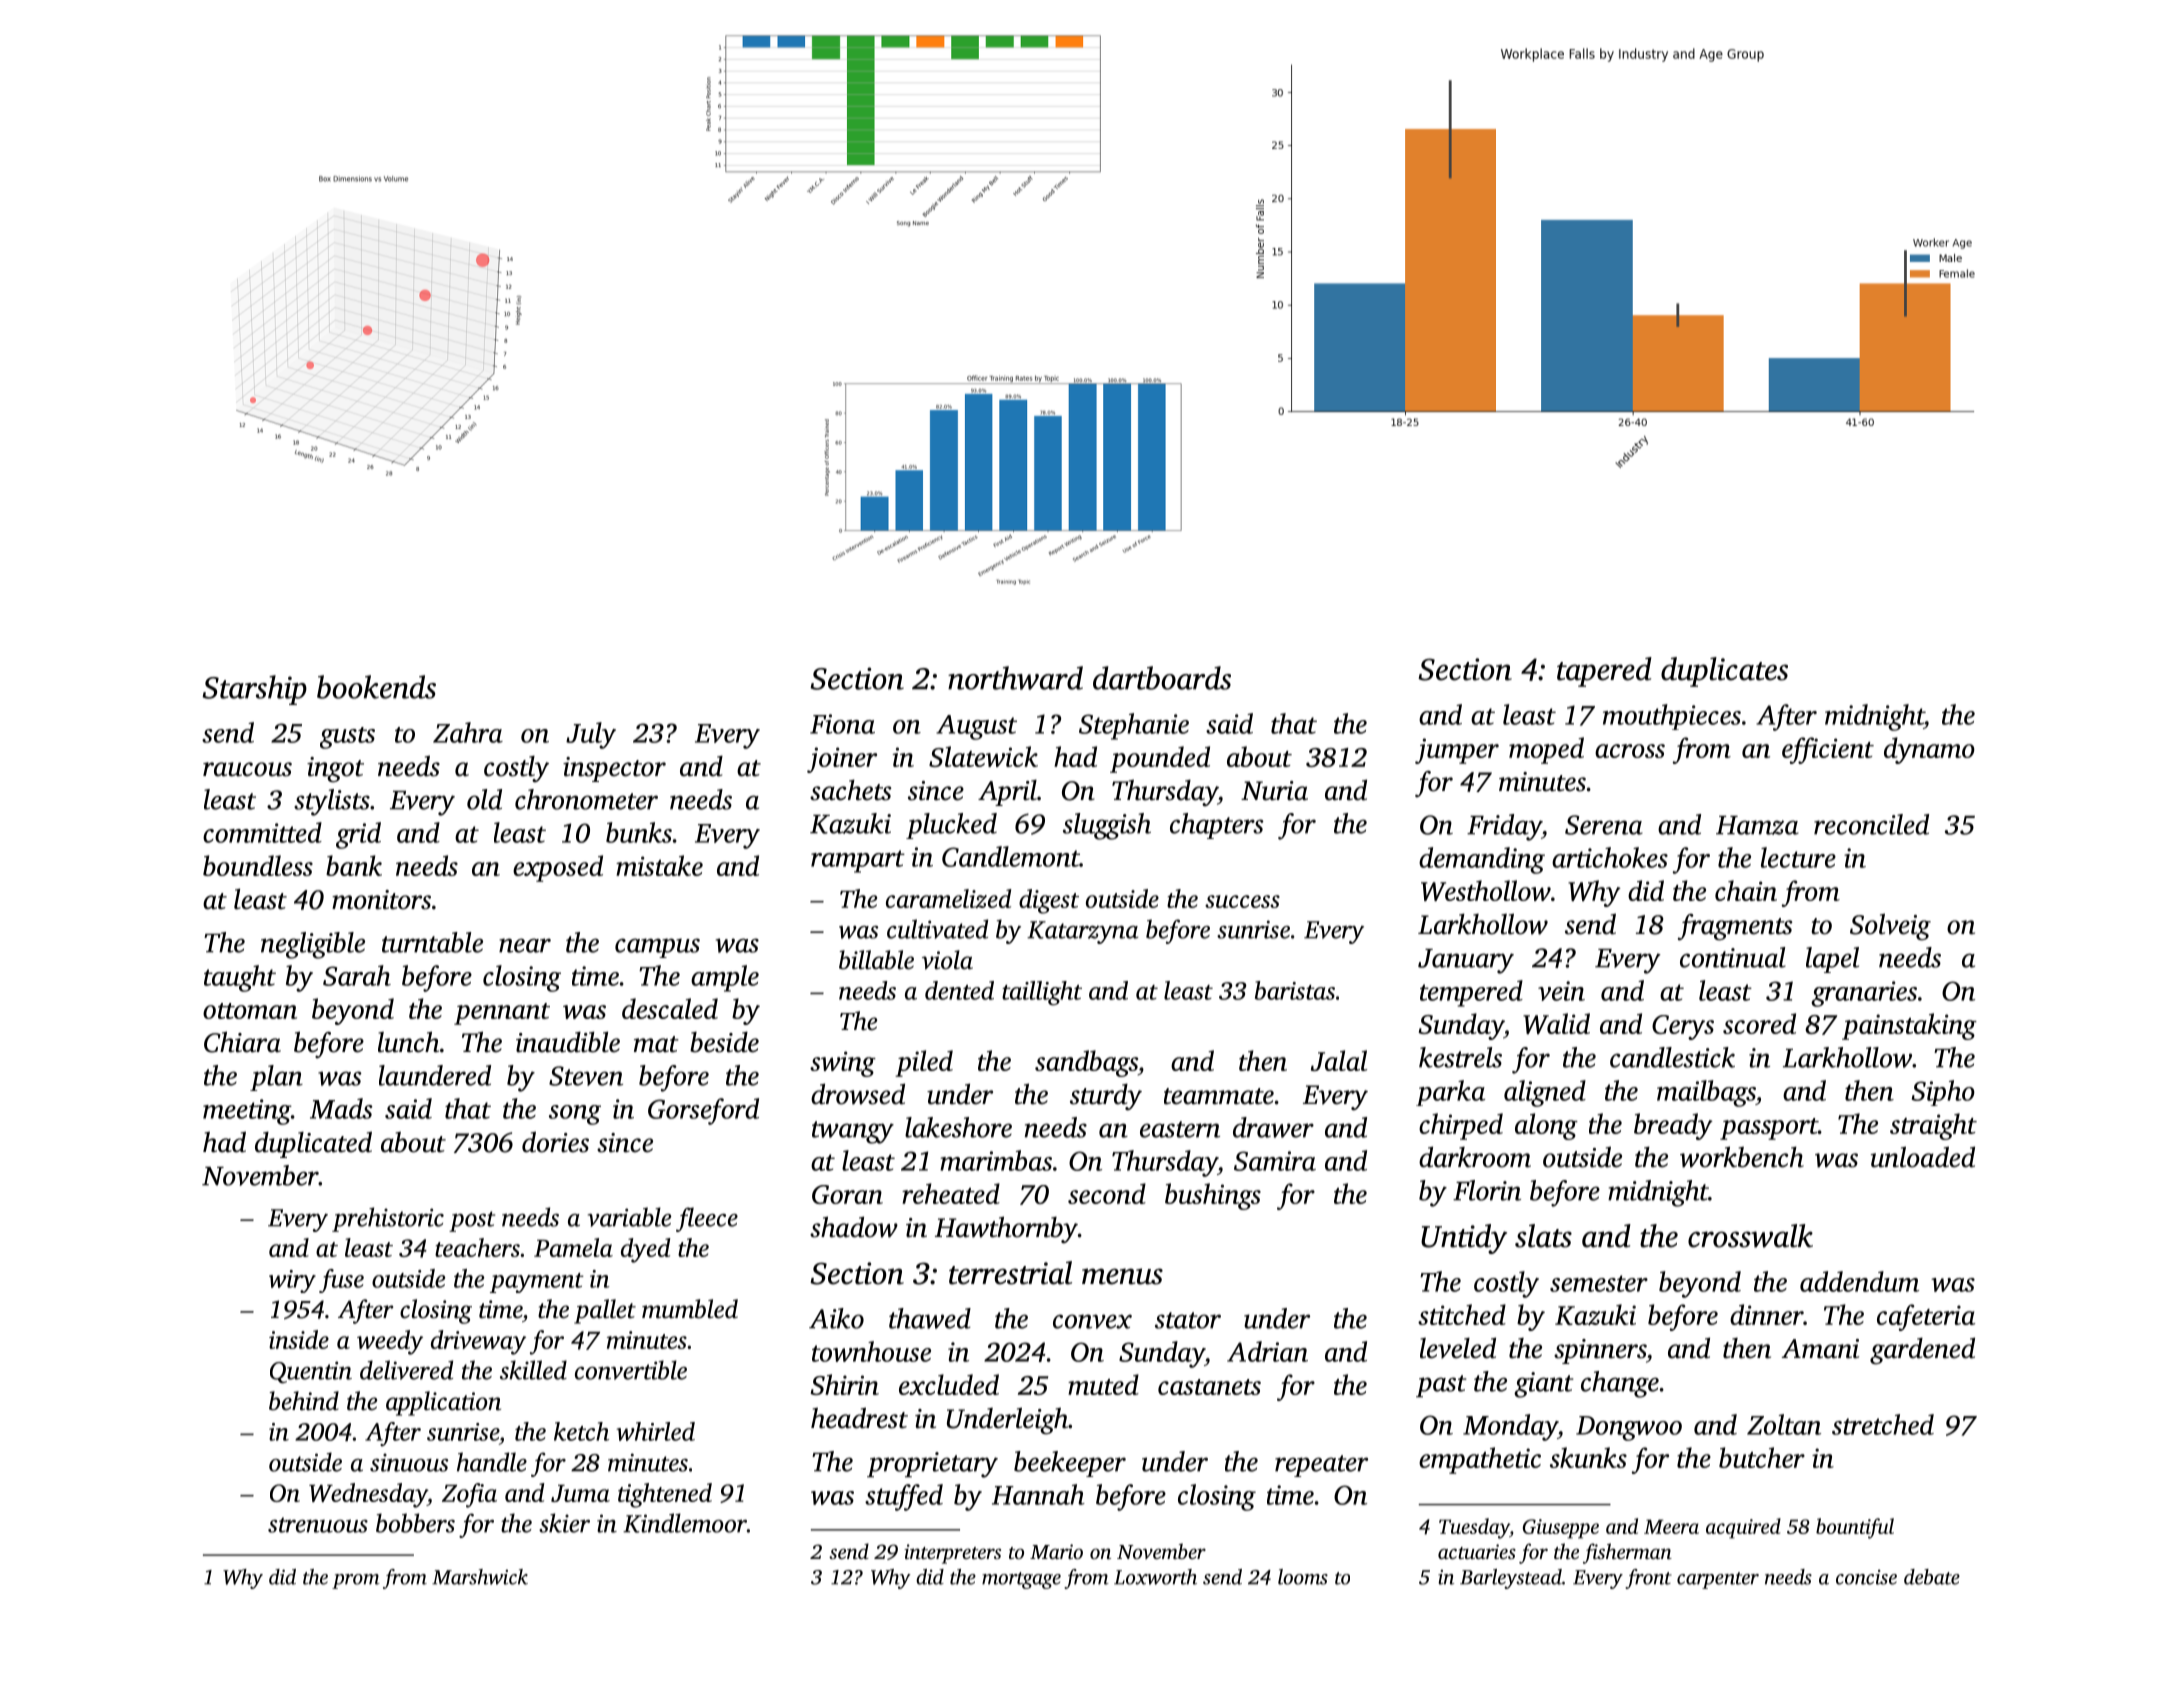 This screenshot has width=2178, height=1683. I want to click on pennant, so click(502, 1014).
